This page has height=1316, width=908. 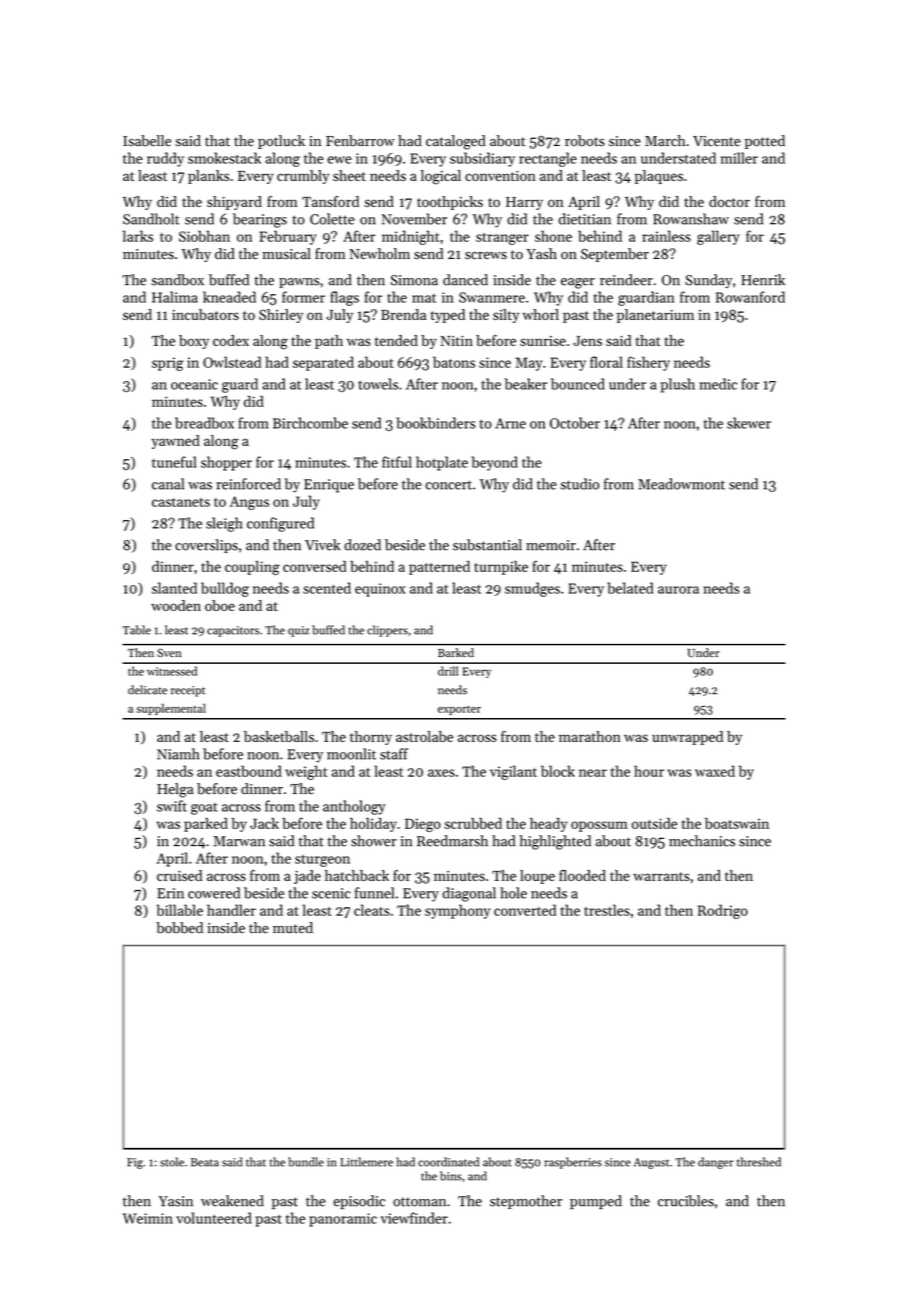 I want to click on Sandholt, so click(x=151, y=219).
